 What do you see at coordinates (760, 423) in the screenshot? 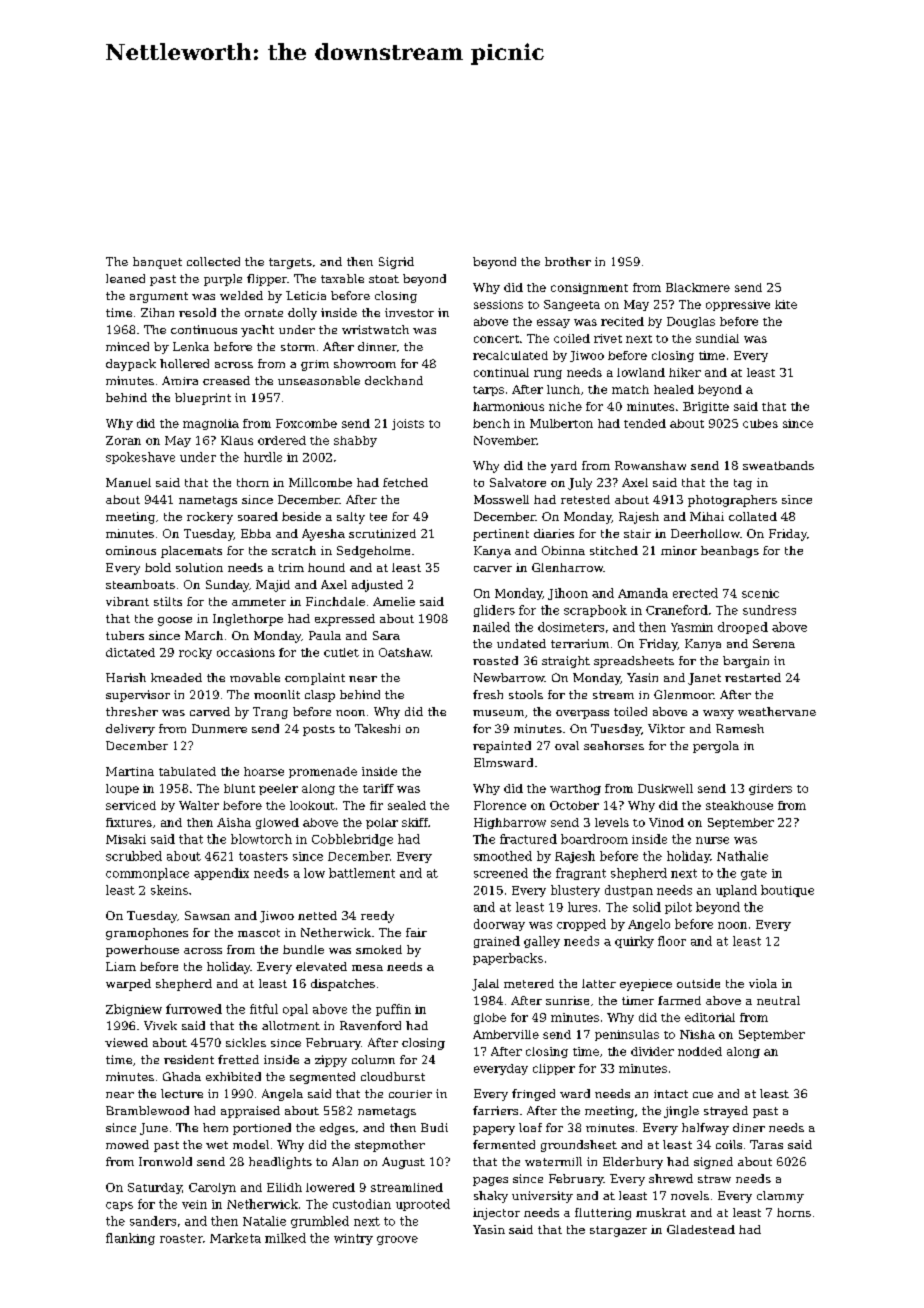
I see `cubes` at bounding box center [760, 423].
